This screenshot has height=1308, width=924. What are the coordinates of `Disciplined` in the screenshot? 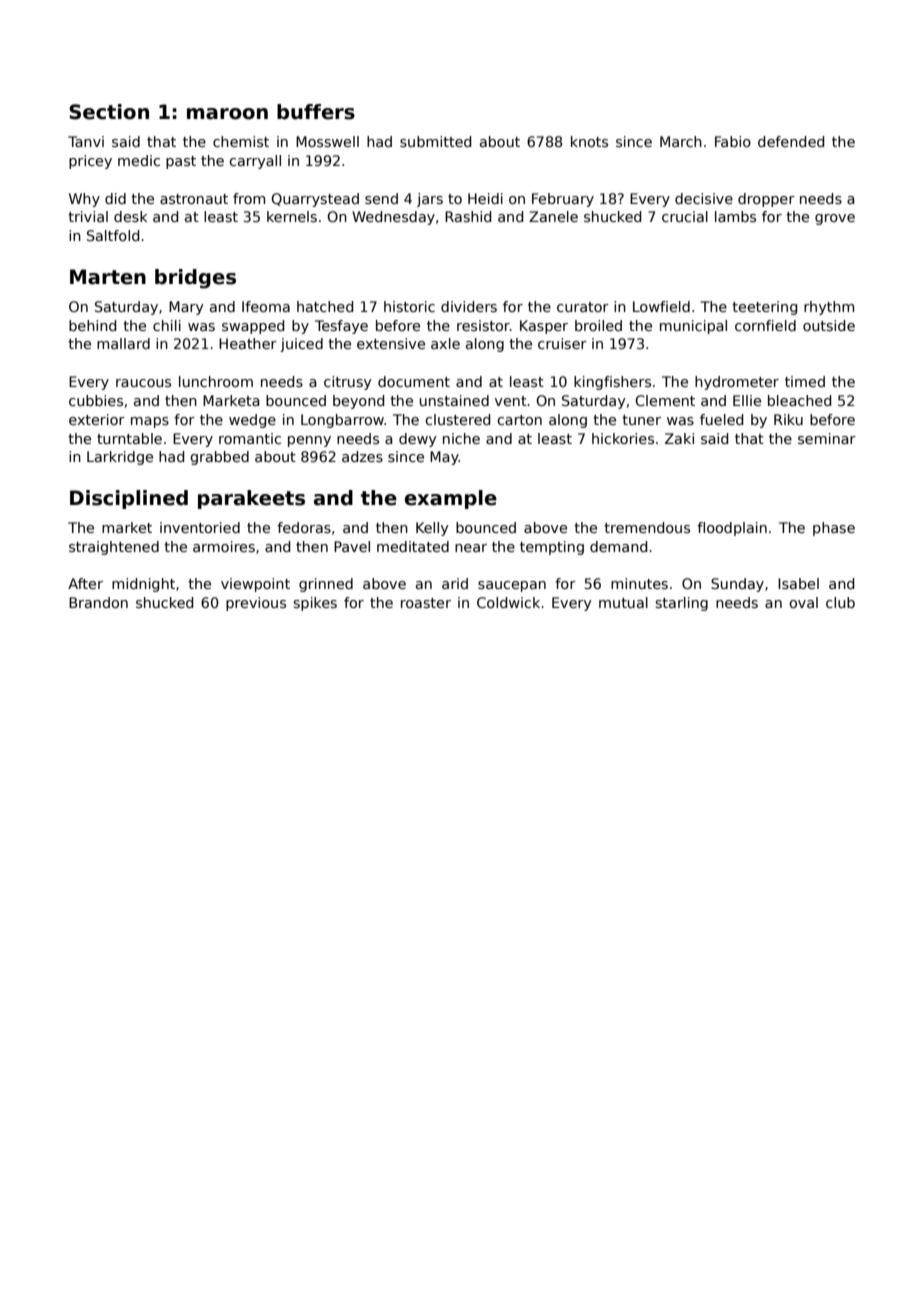 It's located at (129, 499).
